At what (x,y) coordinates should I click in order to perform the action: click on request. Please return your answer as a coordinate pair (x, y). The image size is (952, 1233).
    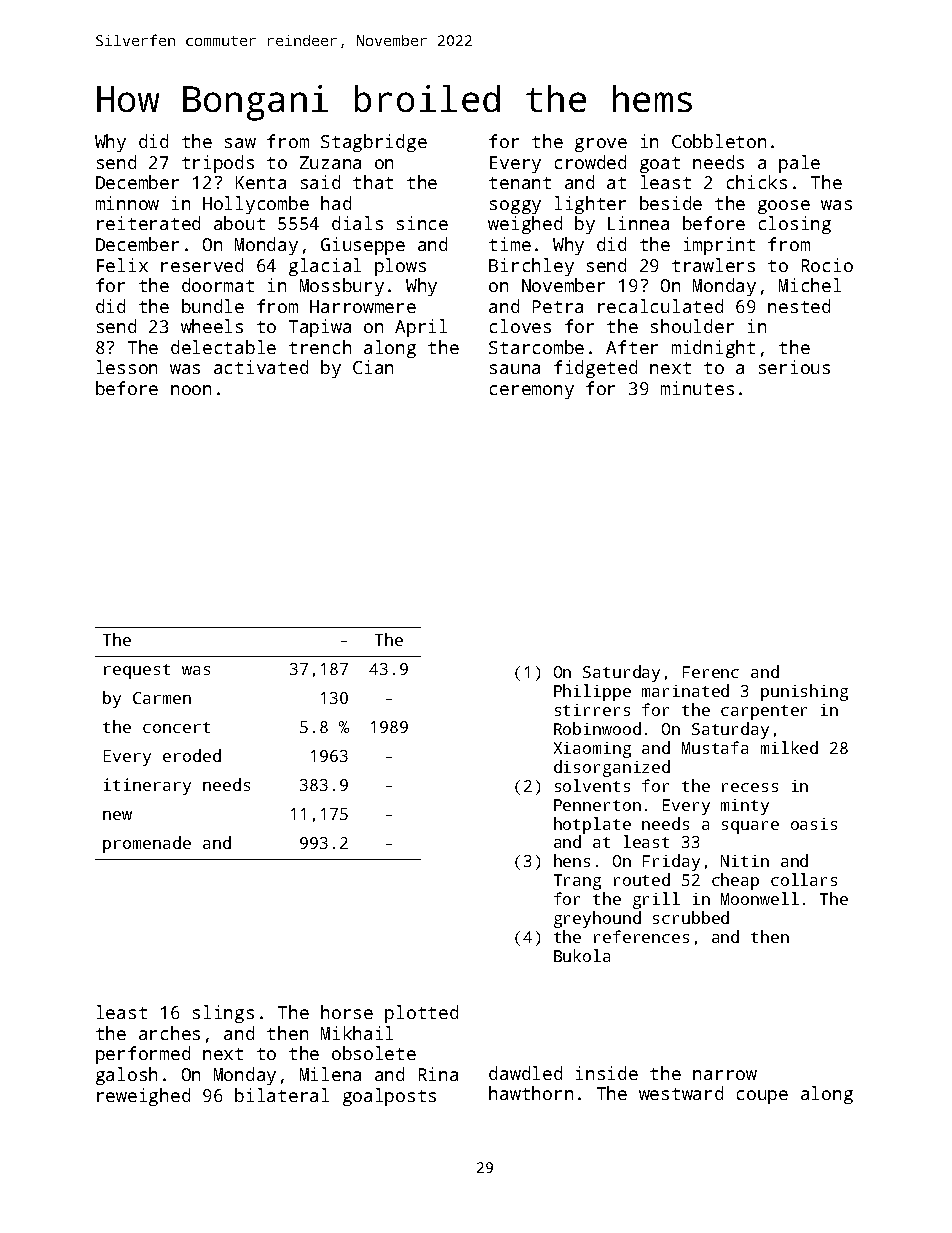
    Looking at the image, I should click on (137, 671).
